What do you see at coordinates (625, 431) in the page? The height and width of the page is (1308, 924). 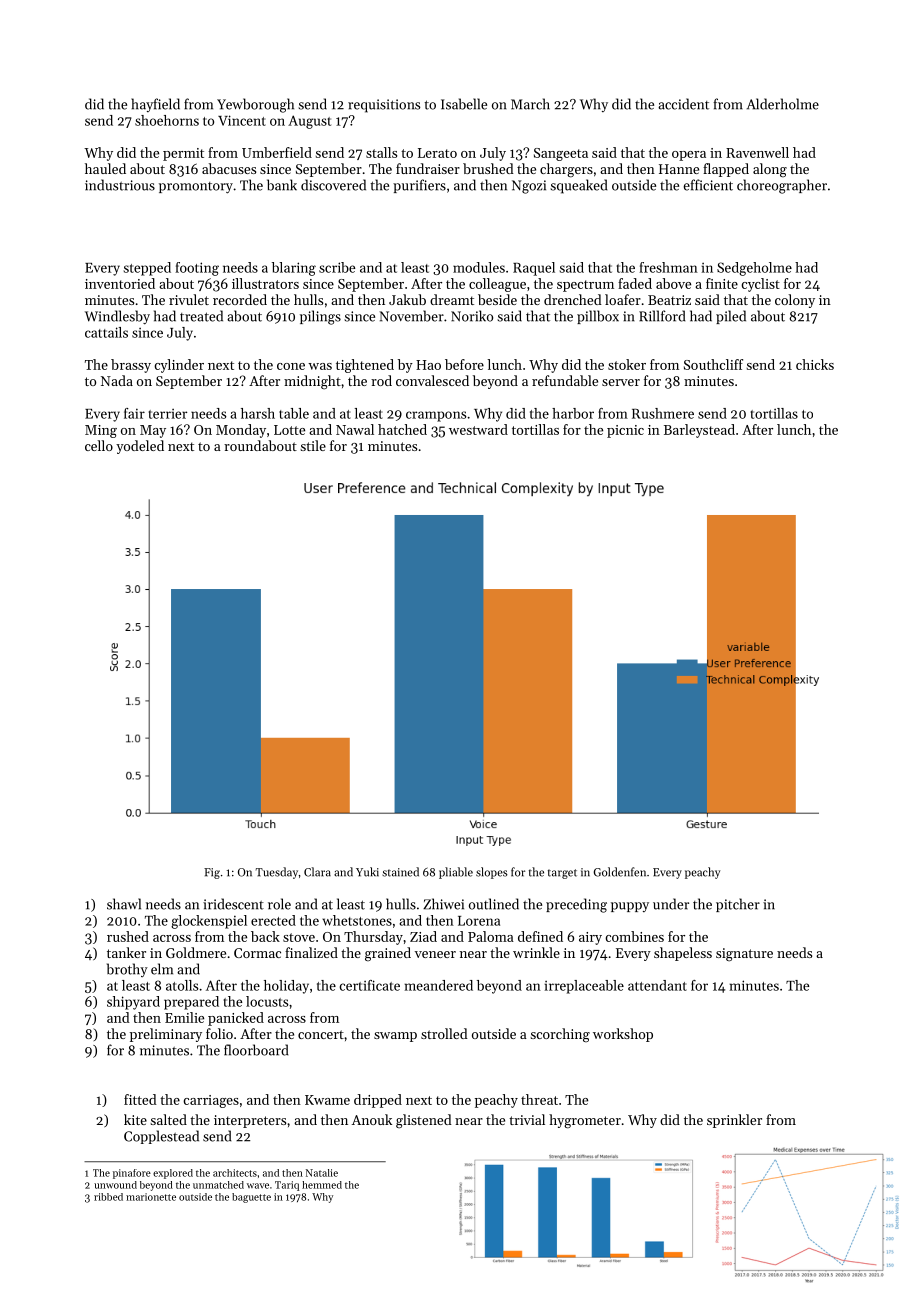 I see `picnic` at bounding box center [625, 431].
